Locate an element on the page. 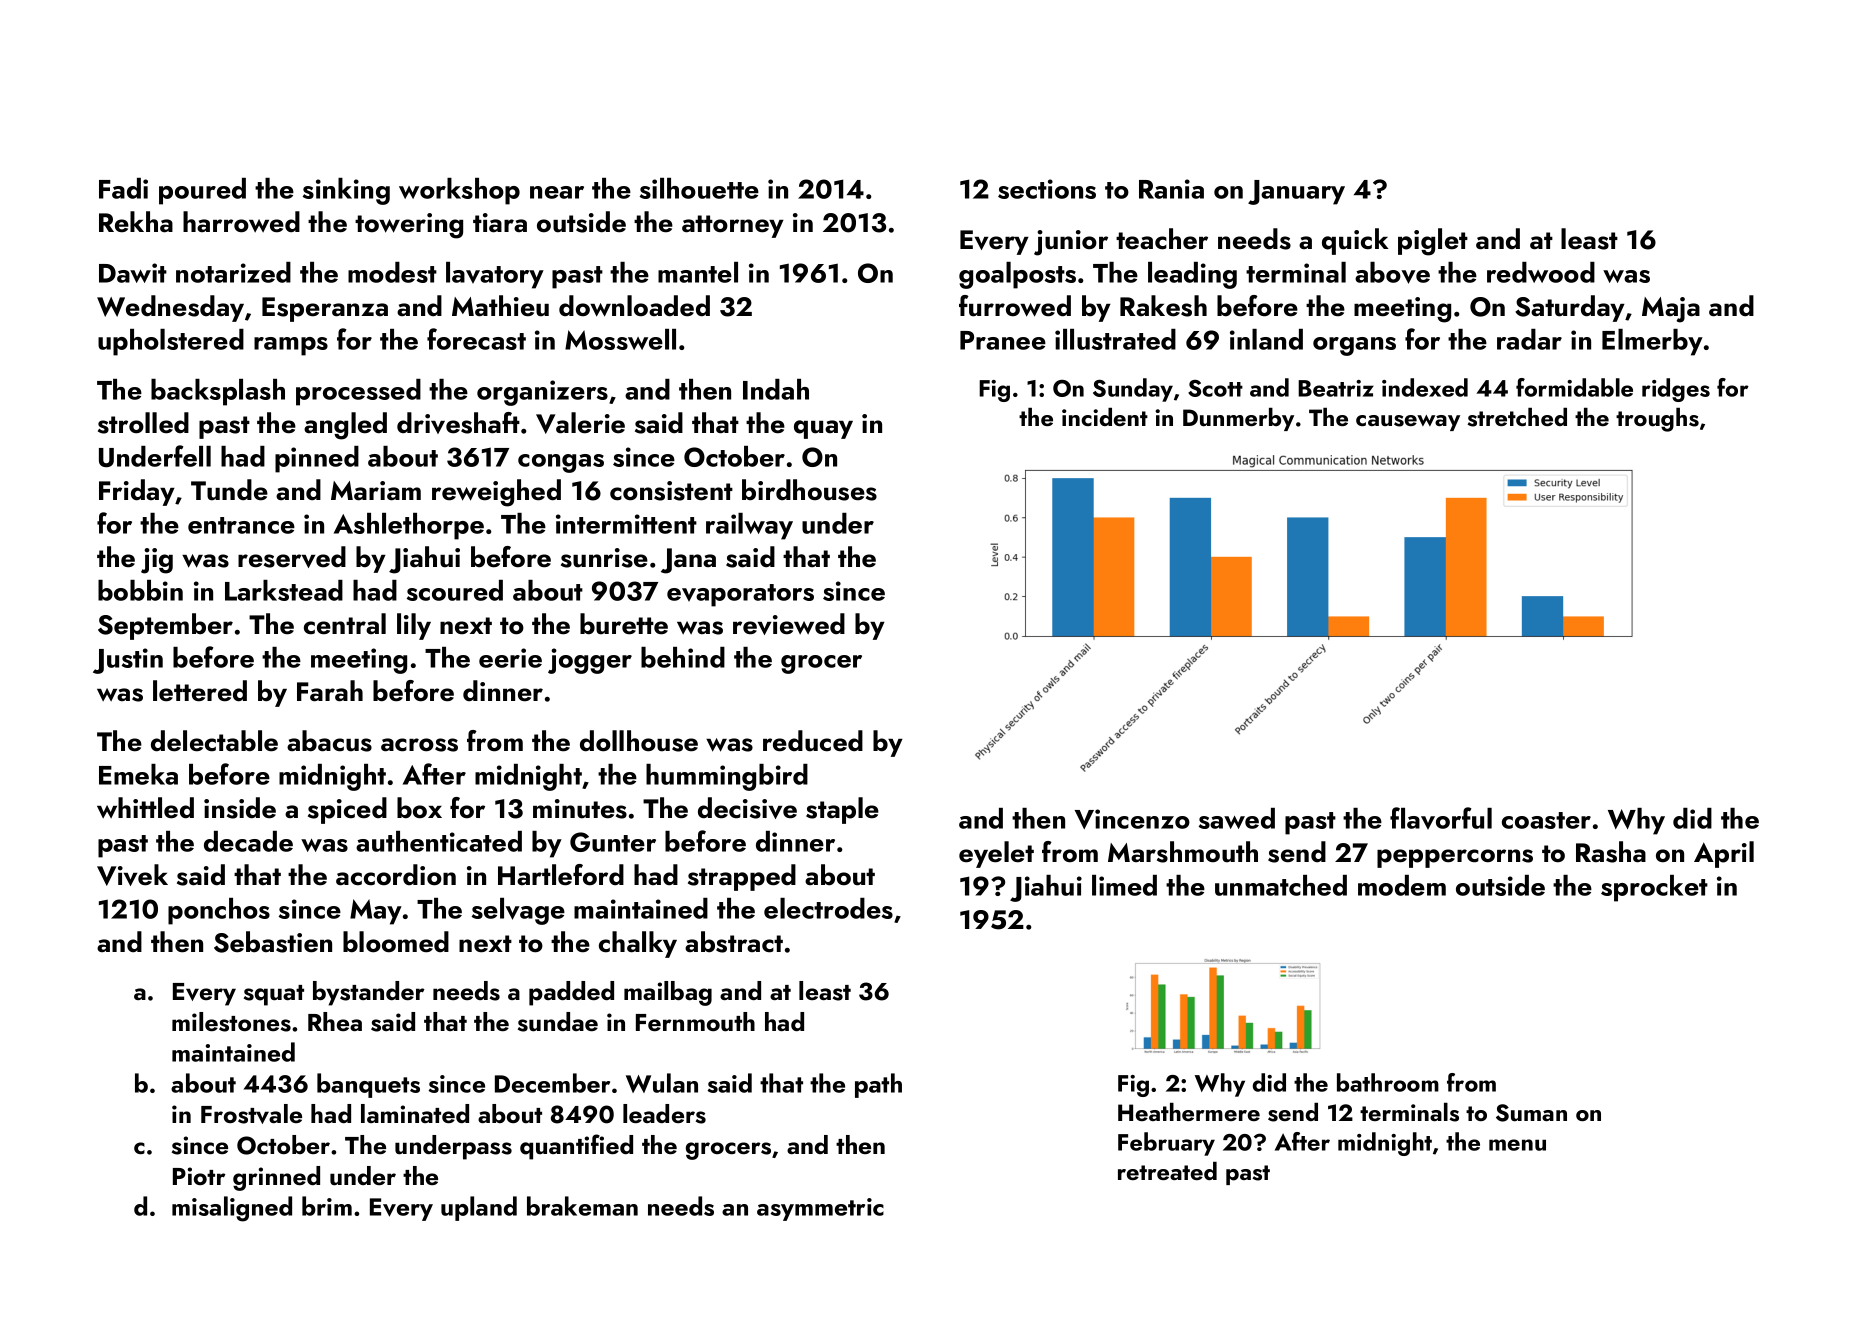 The height and width of the page is (1318, 1865). decisive is located at coordinates (747, 808).
